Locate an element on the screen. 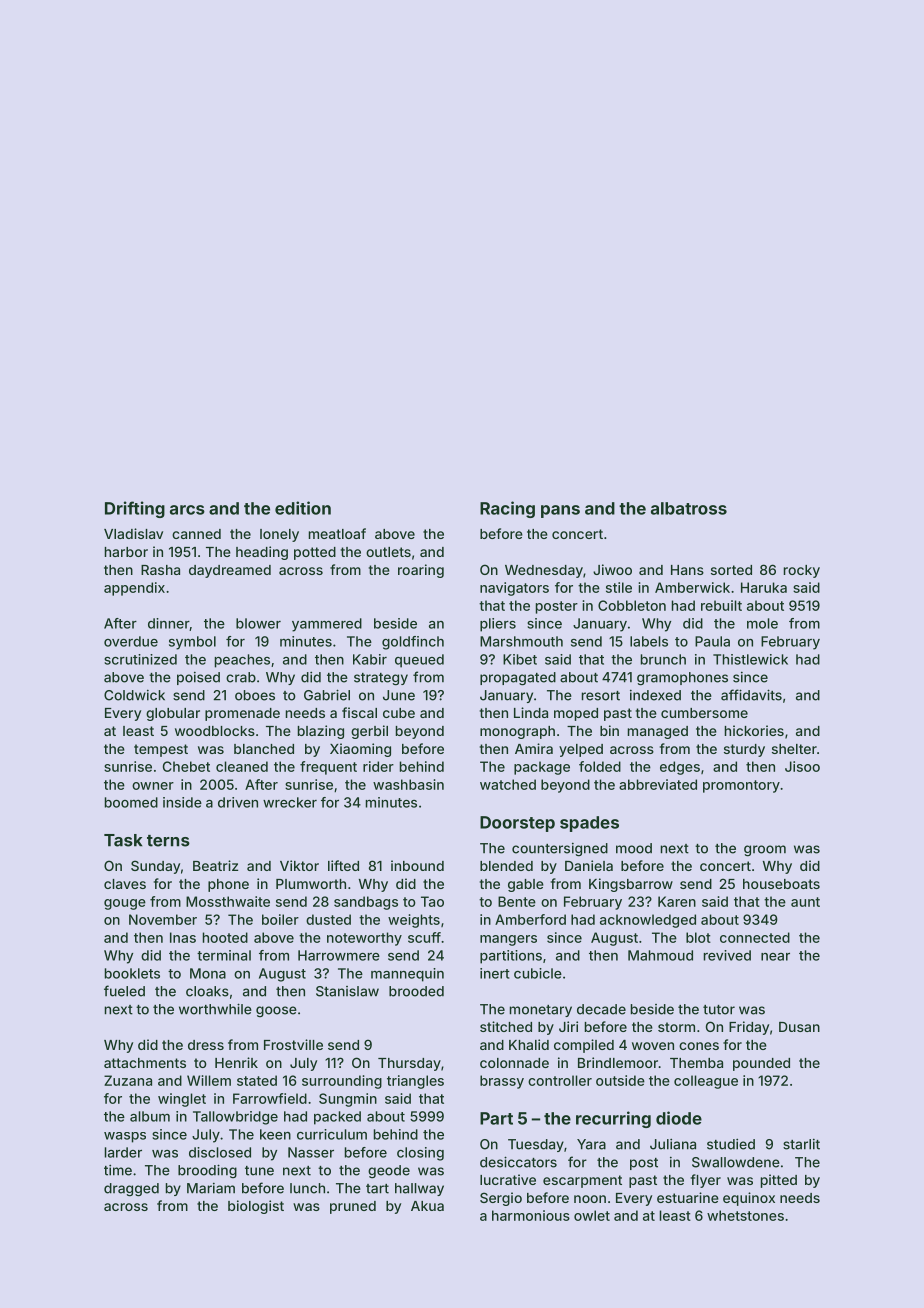  queued is located at coordinates (419, 661).
